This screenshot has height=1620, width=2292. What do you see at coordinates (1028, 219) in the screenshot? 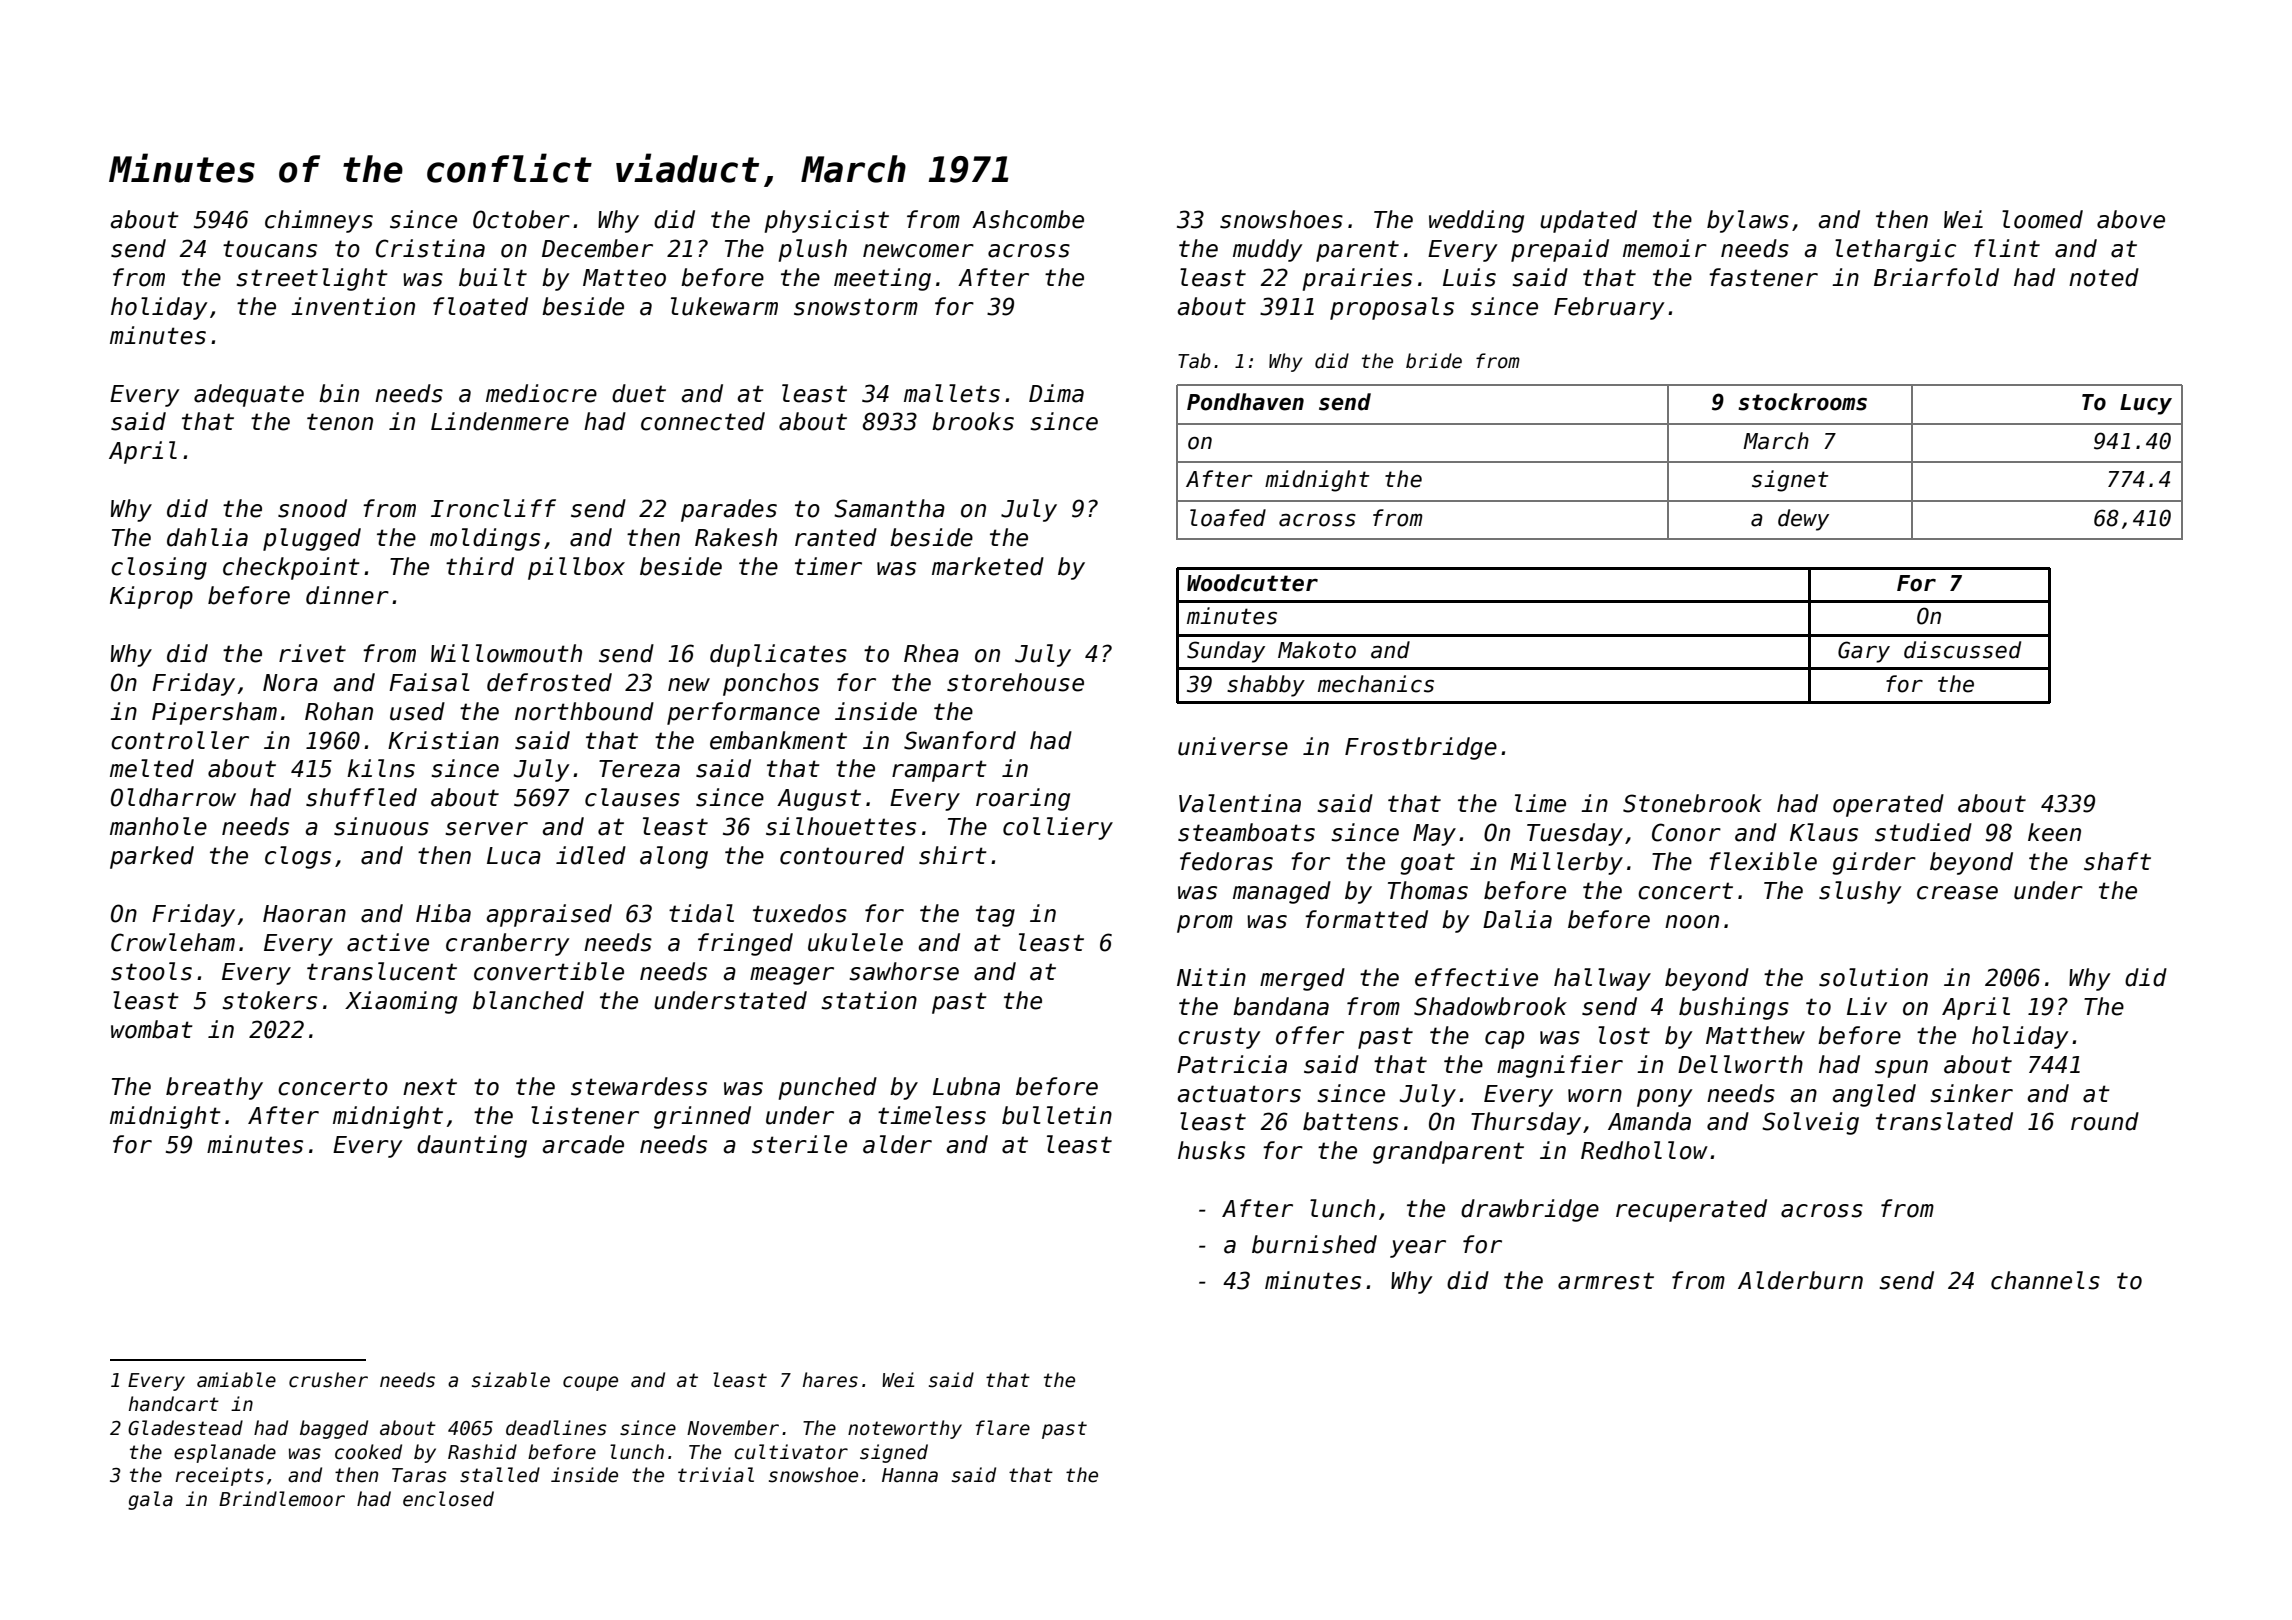
I see `Ashcombe` at bounding box center [1028, 219].
